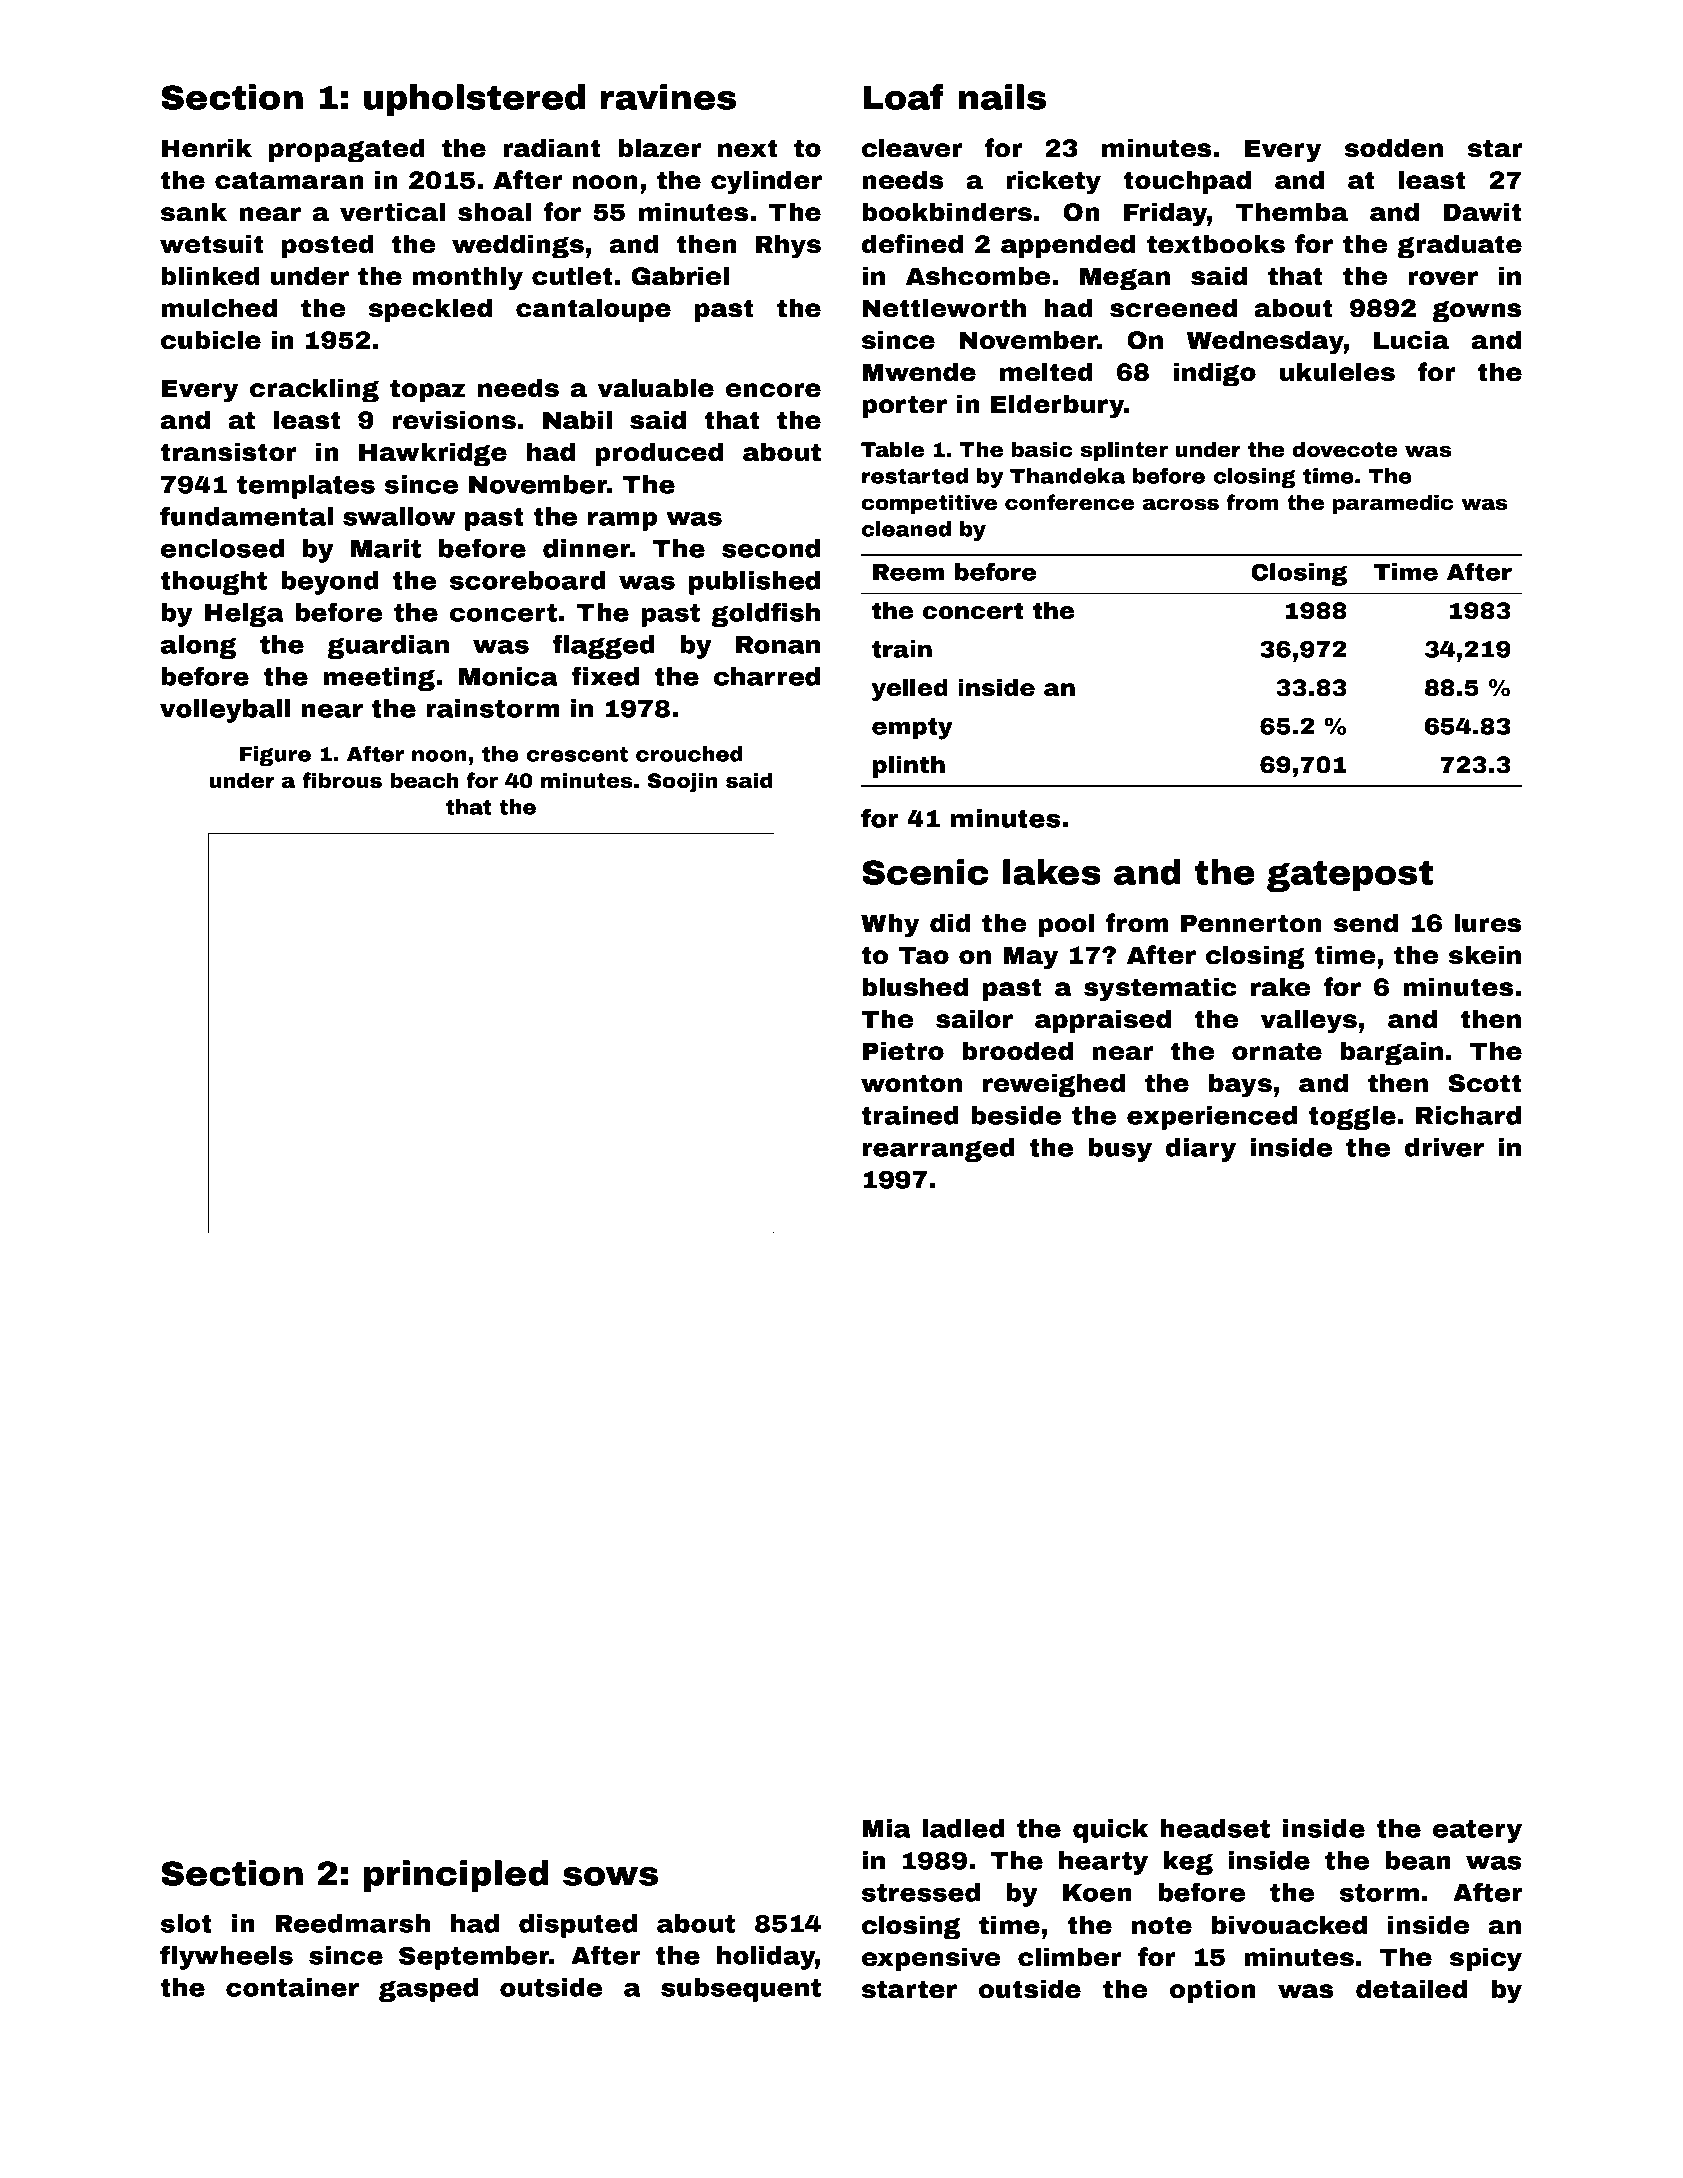 This document has height=2178, width=1683. What do you see at coordinates (668, 97) in the document?
I see `ravines` at bounding box center [668, 97].
